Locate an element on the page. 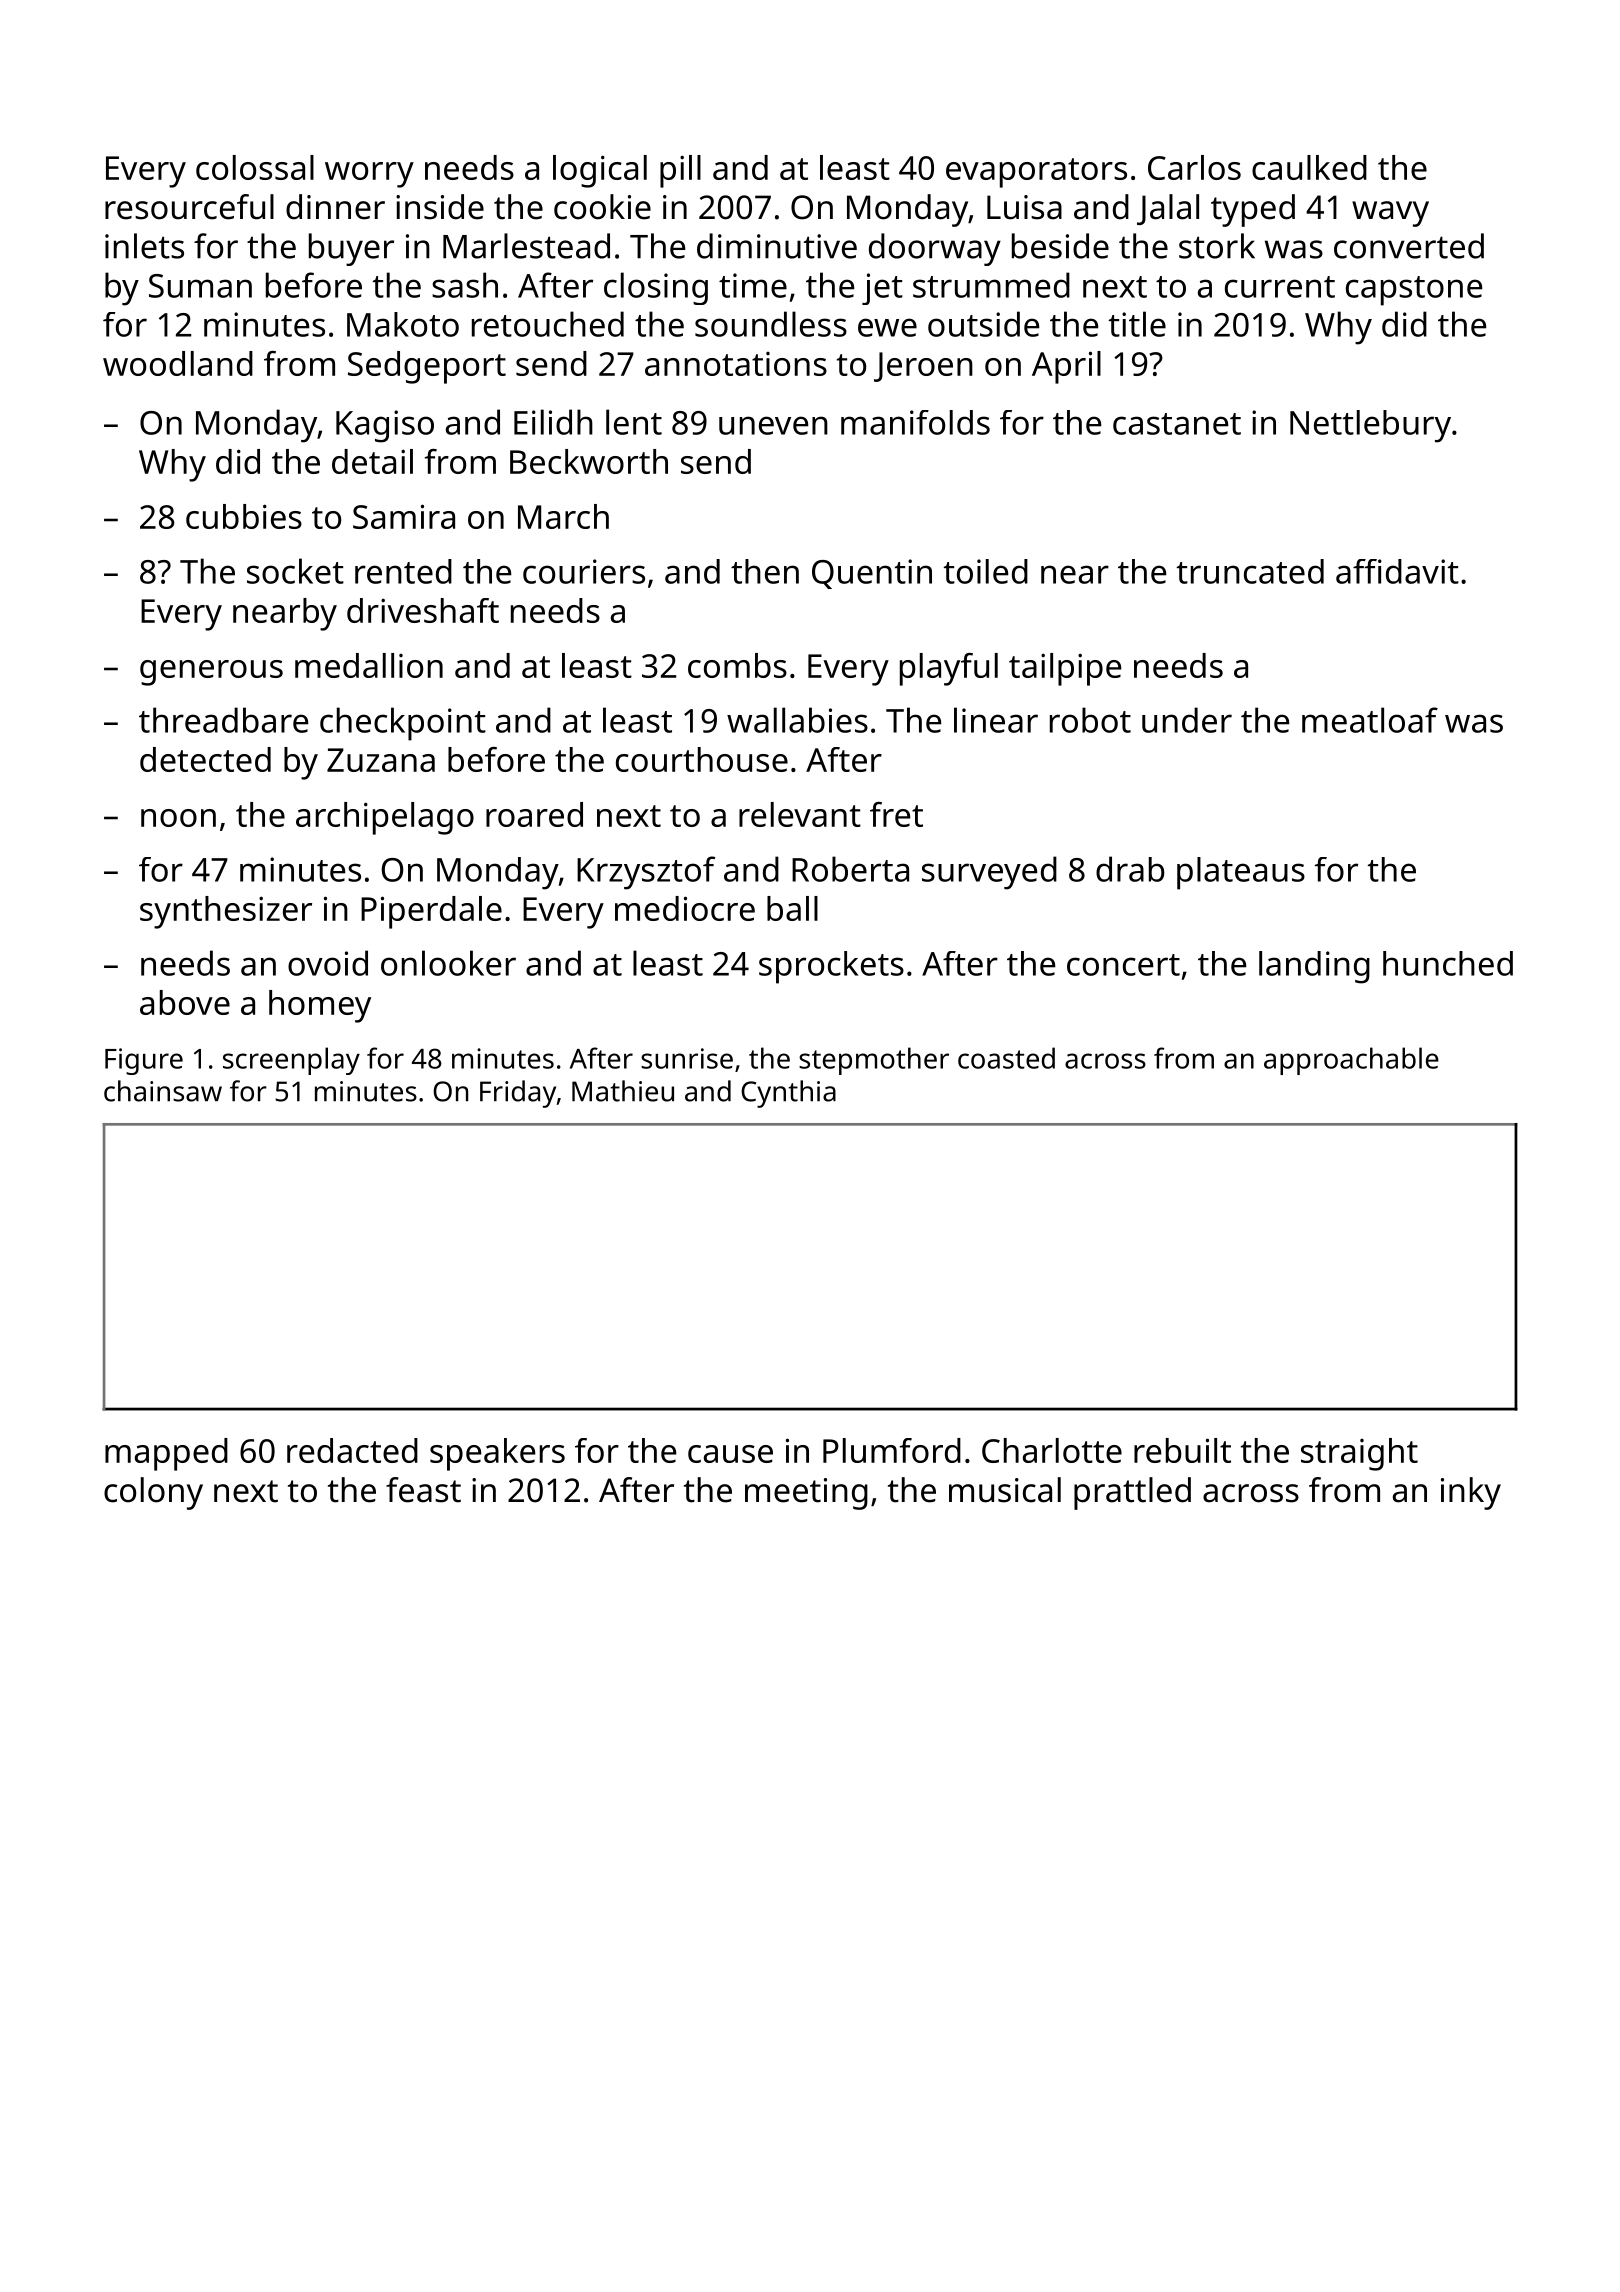 This document has height=2292, width=1620. cause is located at coordinates (730, 1454).
